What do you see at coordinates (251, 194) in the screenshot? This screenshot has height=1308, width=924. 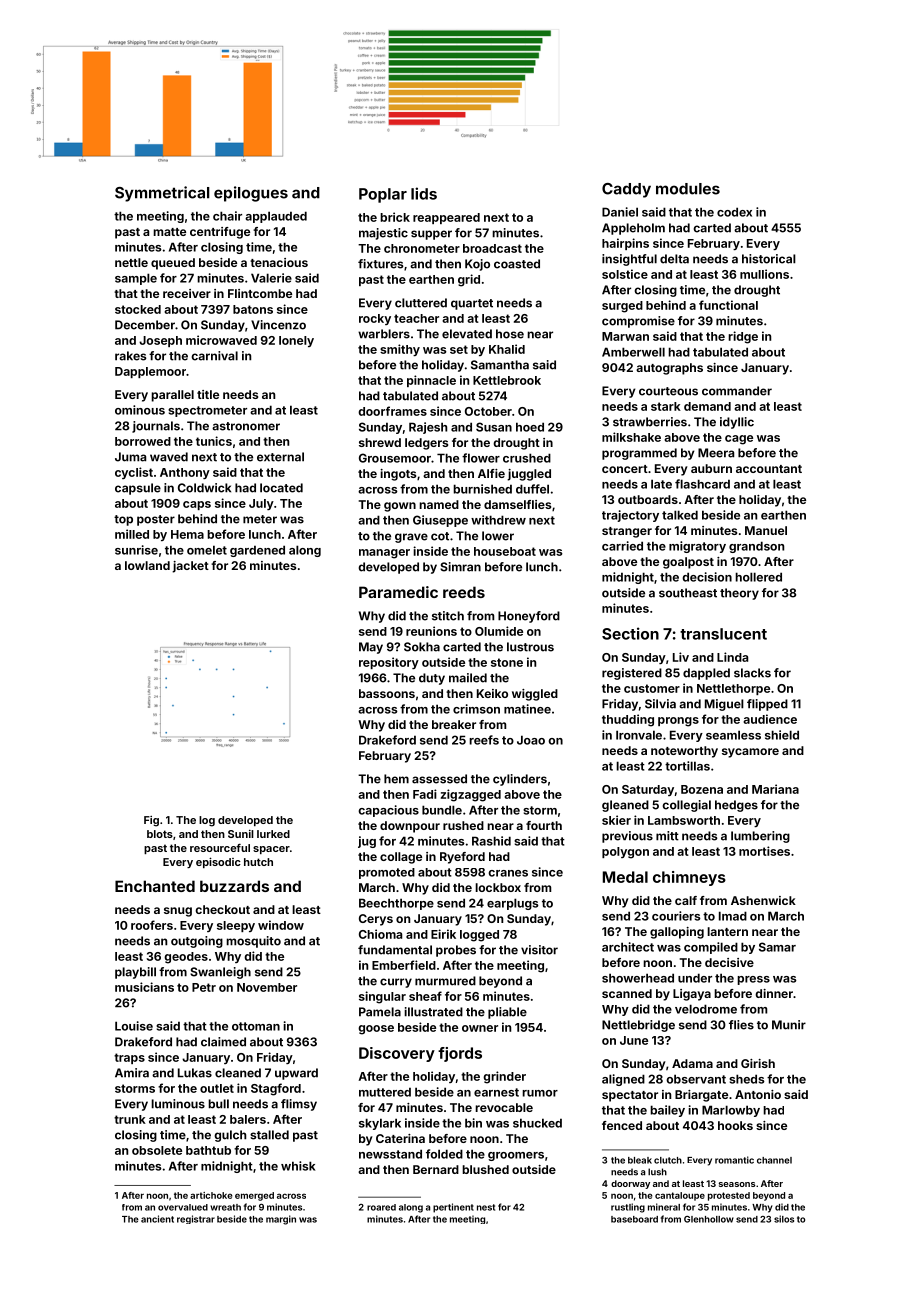 I see `epilogues` at bounding box center [251, 194].
